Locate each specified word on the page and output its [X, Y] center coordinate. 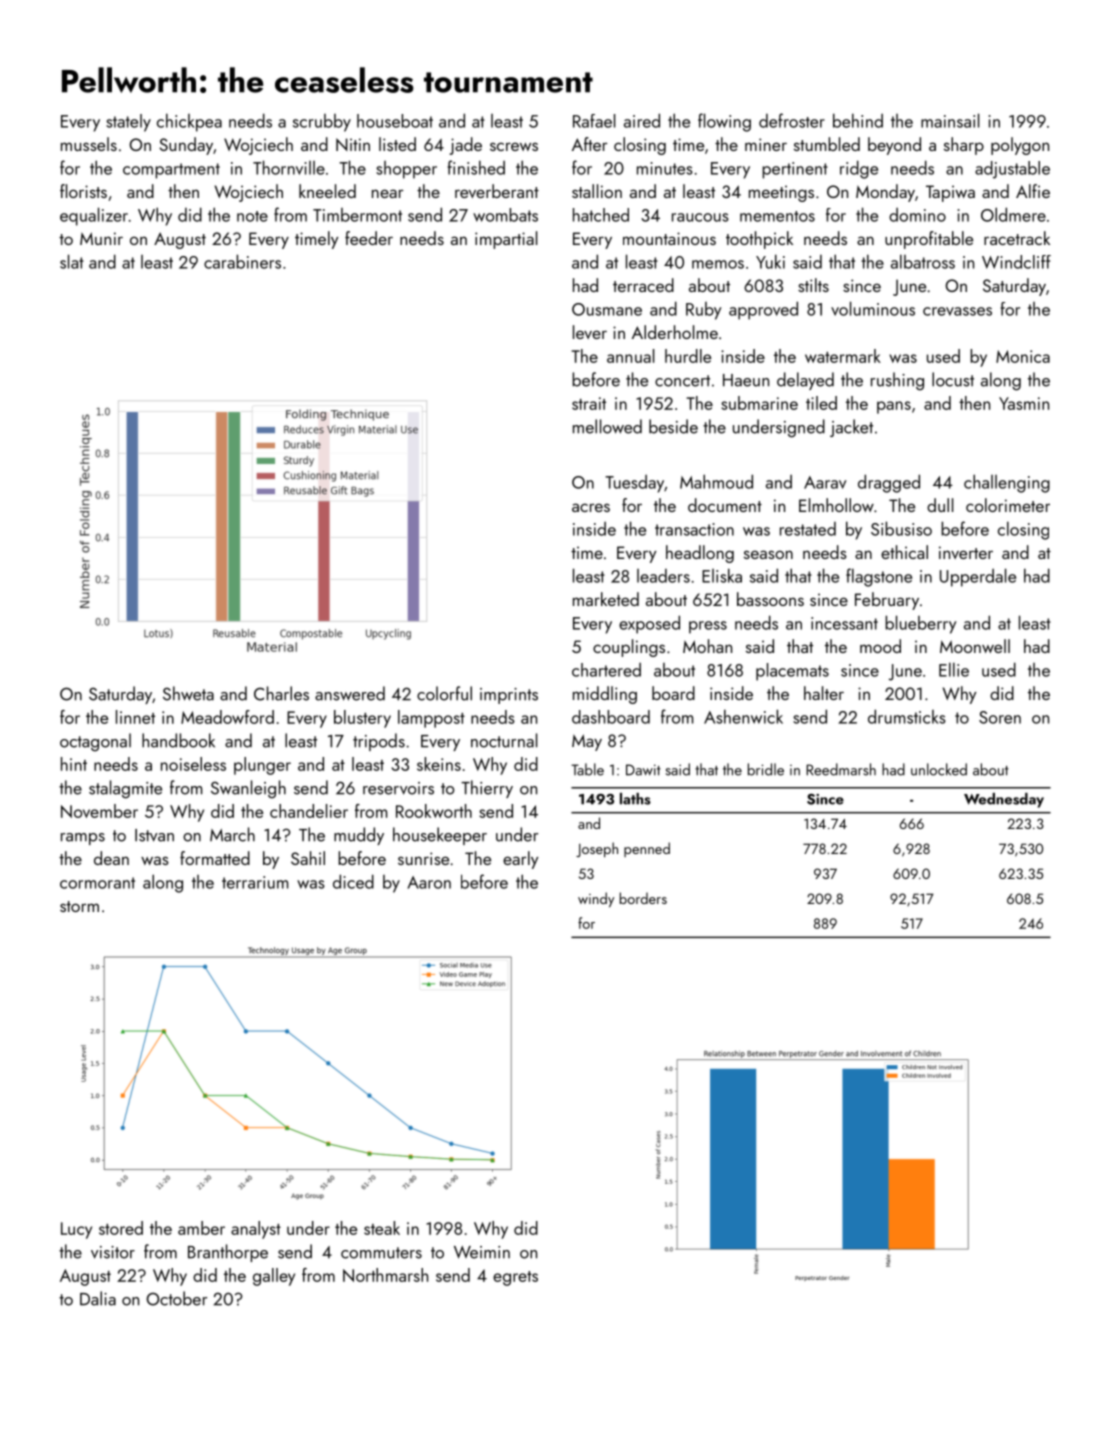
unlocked [939, 769]
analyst [256, 1230]
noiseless [193, 764]
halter [824, 693]
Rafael [594, 121]
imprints [509, 696]
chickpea [189, 122]
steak [382, 1228]
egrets [515, 1278]
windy [596, 899]
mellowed [607, 426]
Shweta [188, 693]
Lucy [76, 1230]
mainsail [950, 120]
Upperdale [978, 577]
